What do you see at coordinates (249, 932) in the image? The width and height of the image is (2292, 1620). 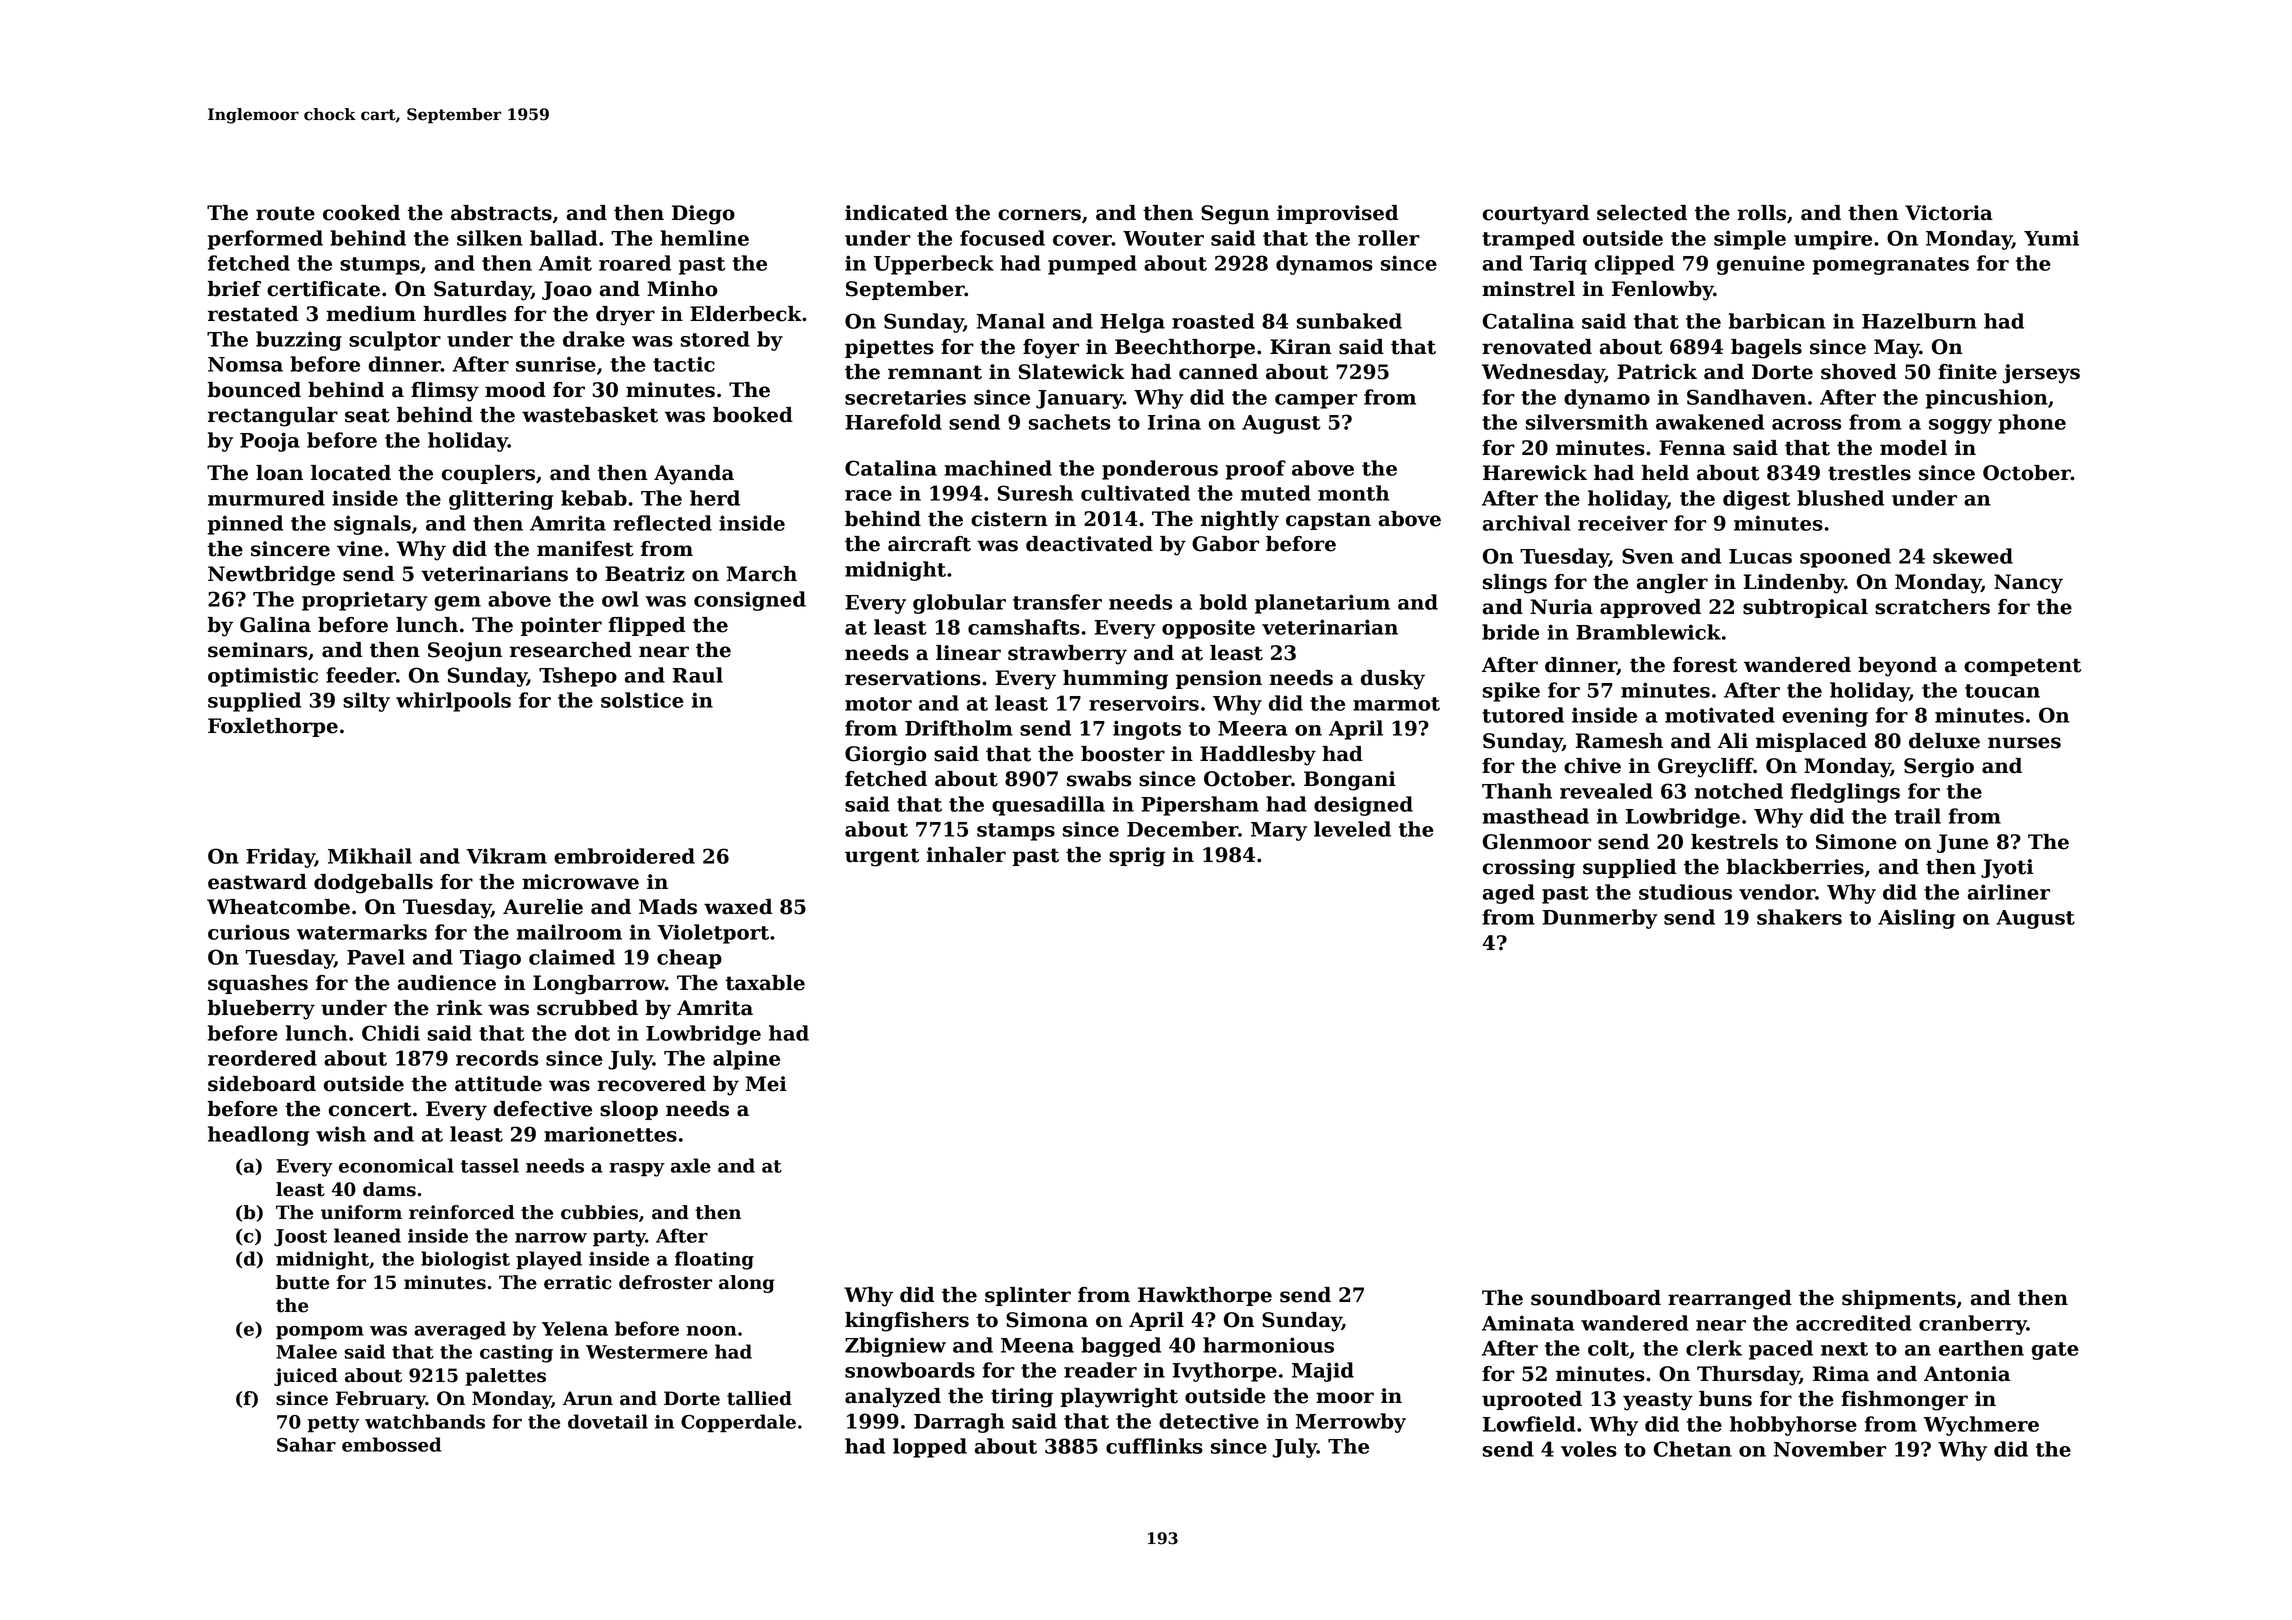 I see `curious` at bounding box center [249, 932].
